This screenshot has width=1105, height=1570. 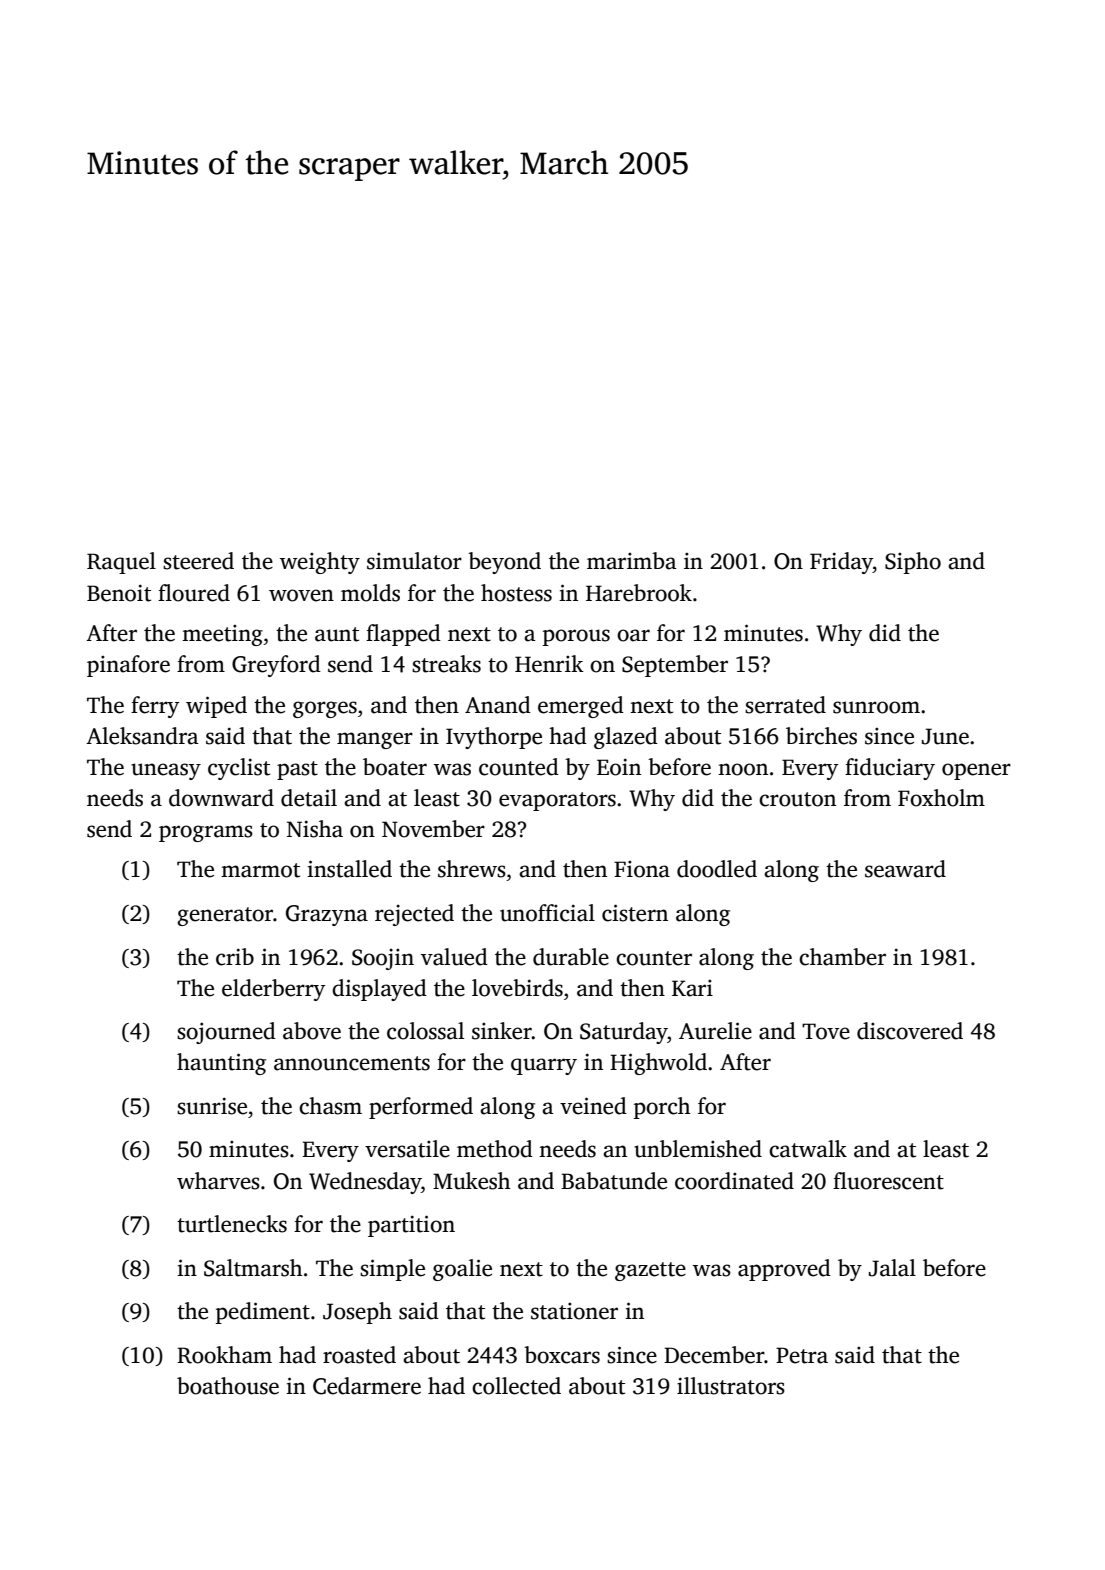 I want to click on Foxholm, so click(x=941, y=798).
